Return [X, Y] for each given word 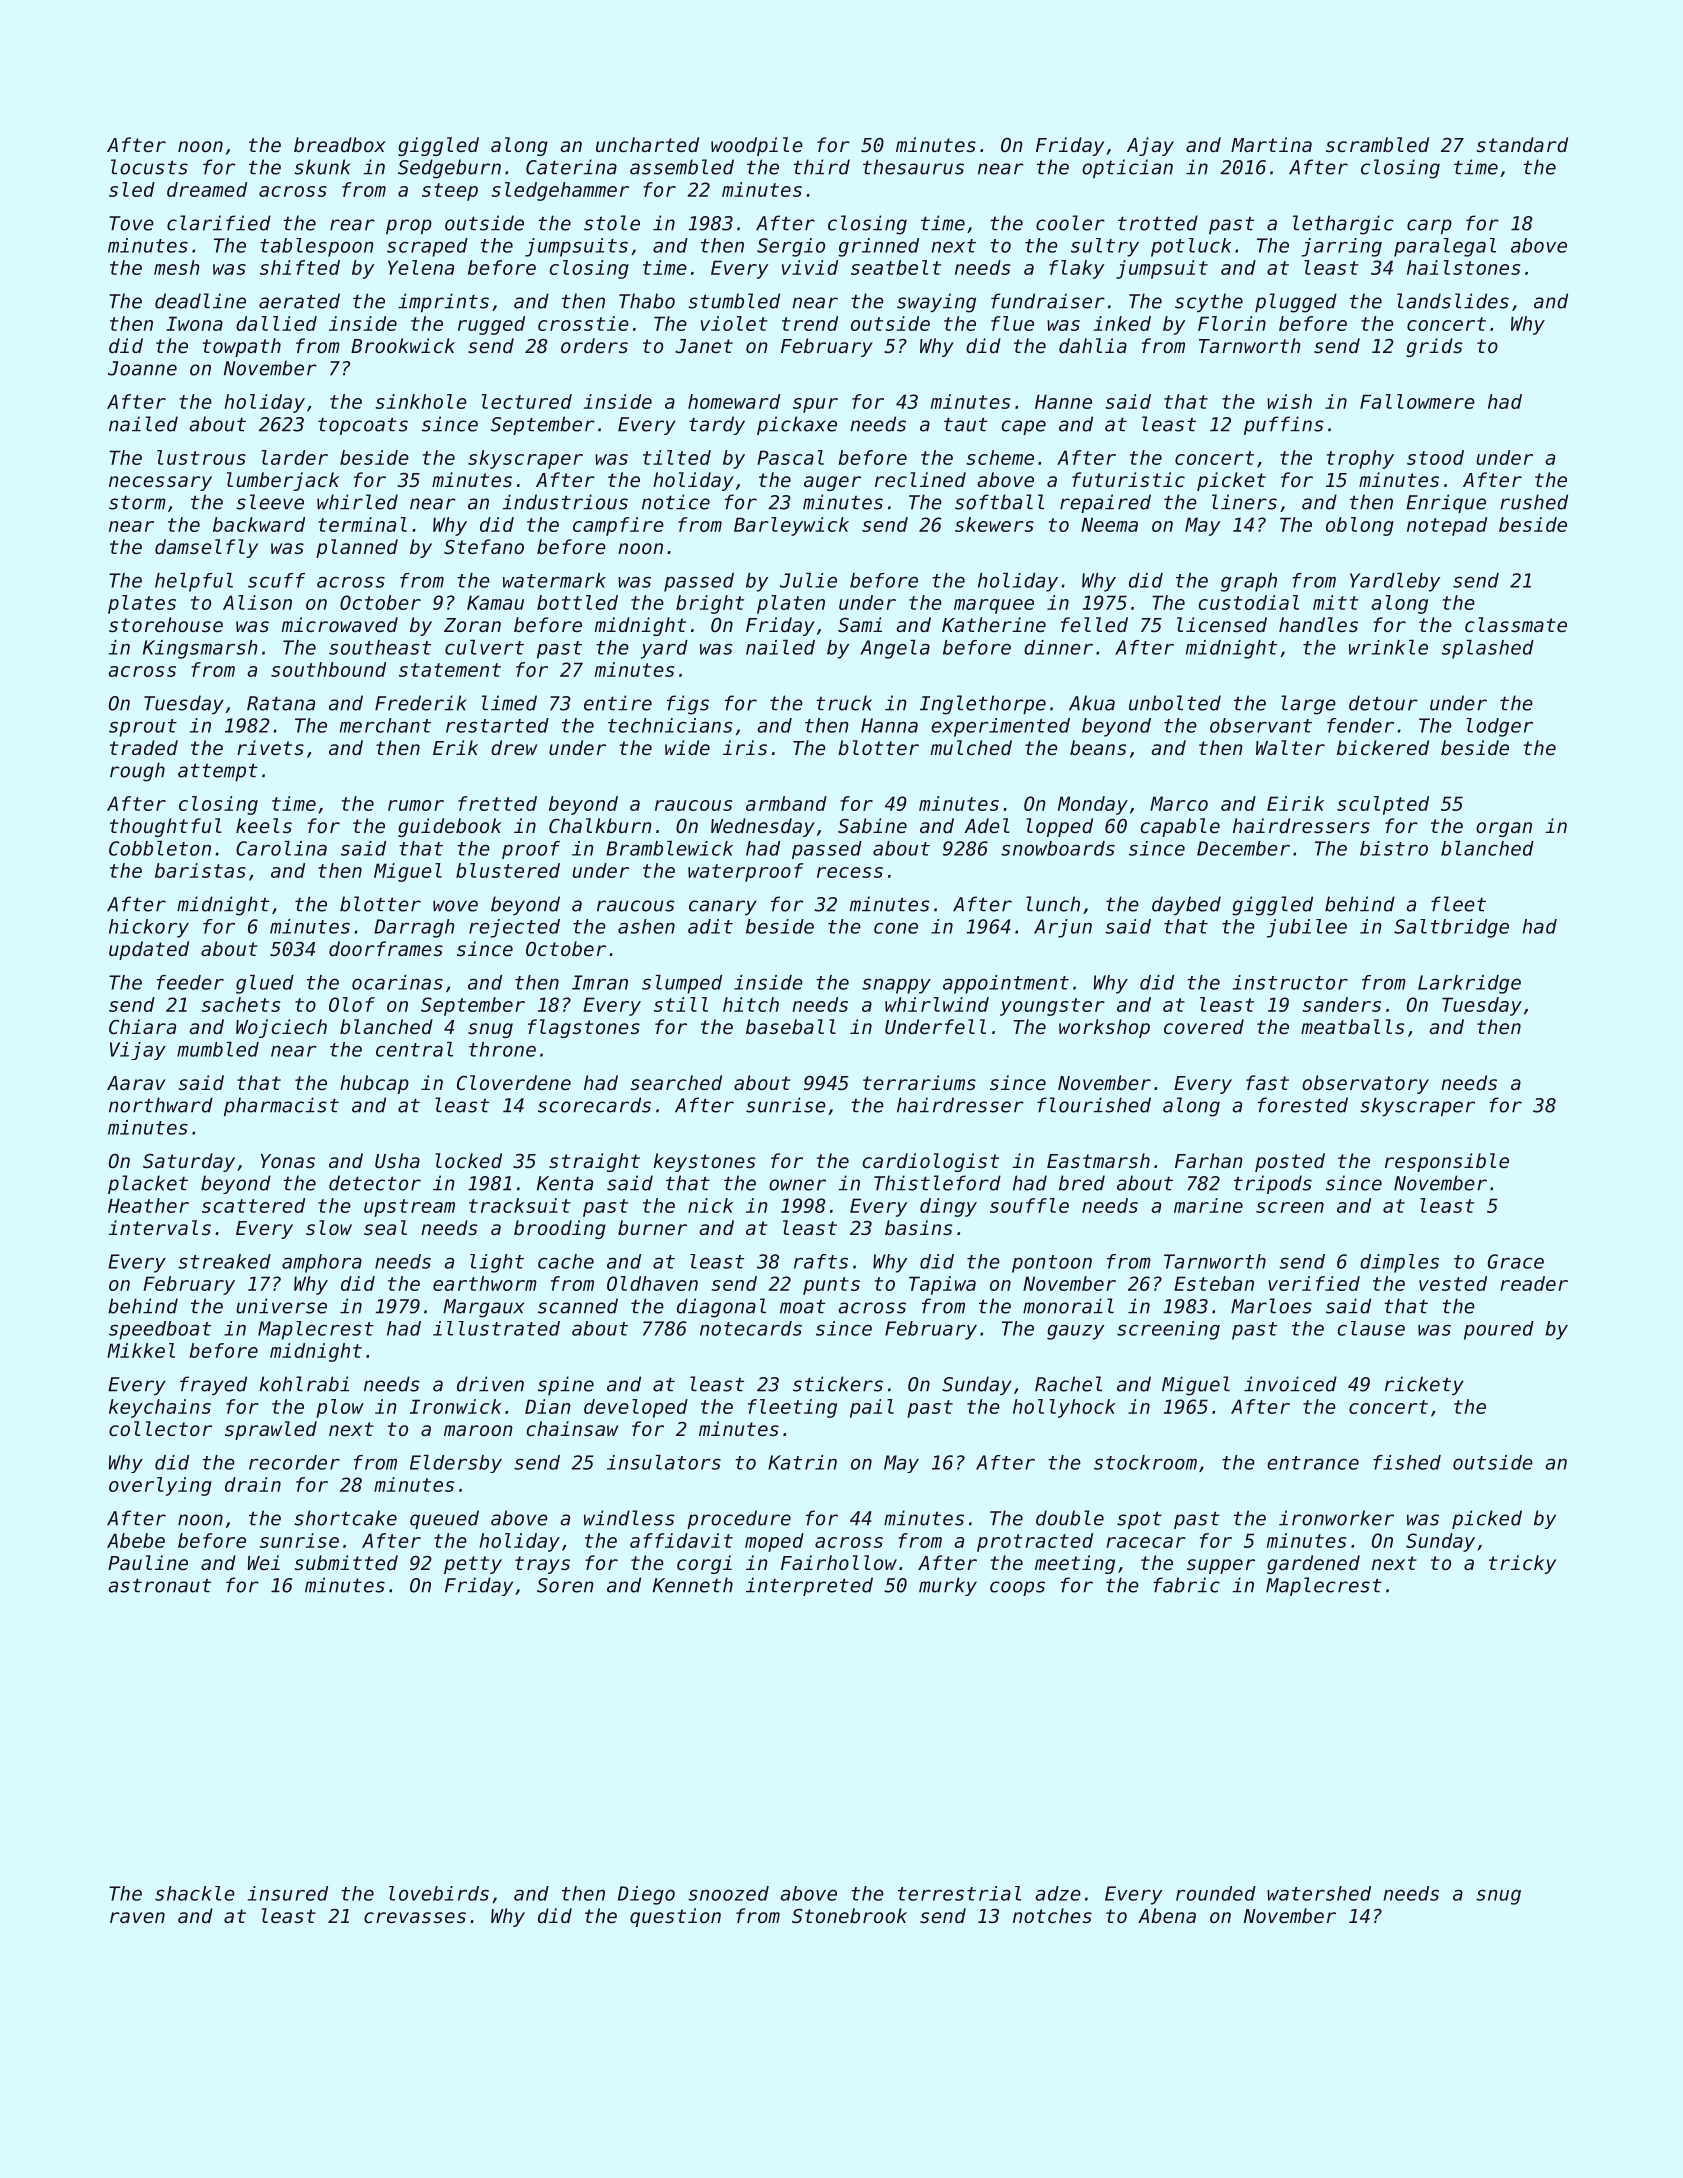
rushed [1534, 502]
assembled [682, 167]
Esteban [1214, 1283]
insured [288, 1893]
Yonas [288, 1161]
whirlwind [937, 1004]
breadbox [340, 144]
